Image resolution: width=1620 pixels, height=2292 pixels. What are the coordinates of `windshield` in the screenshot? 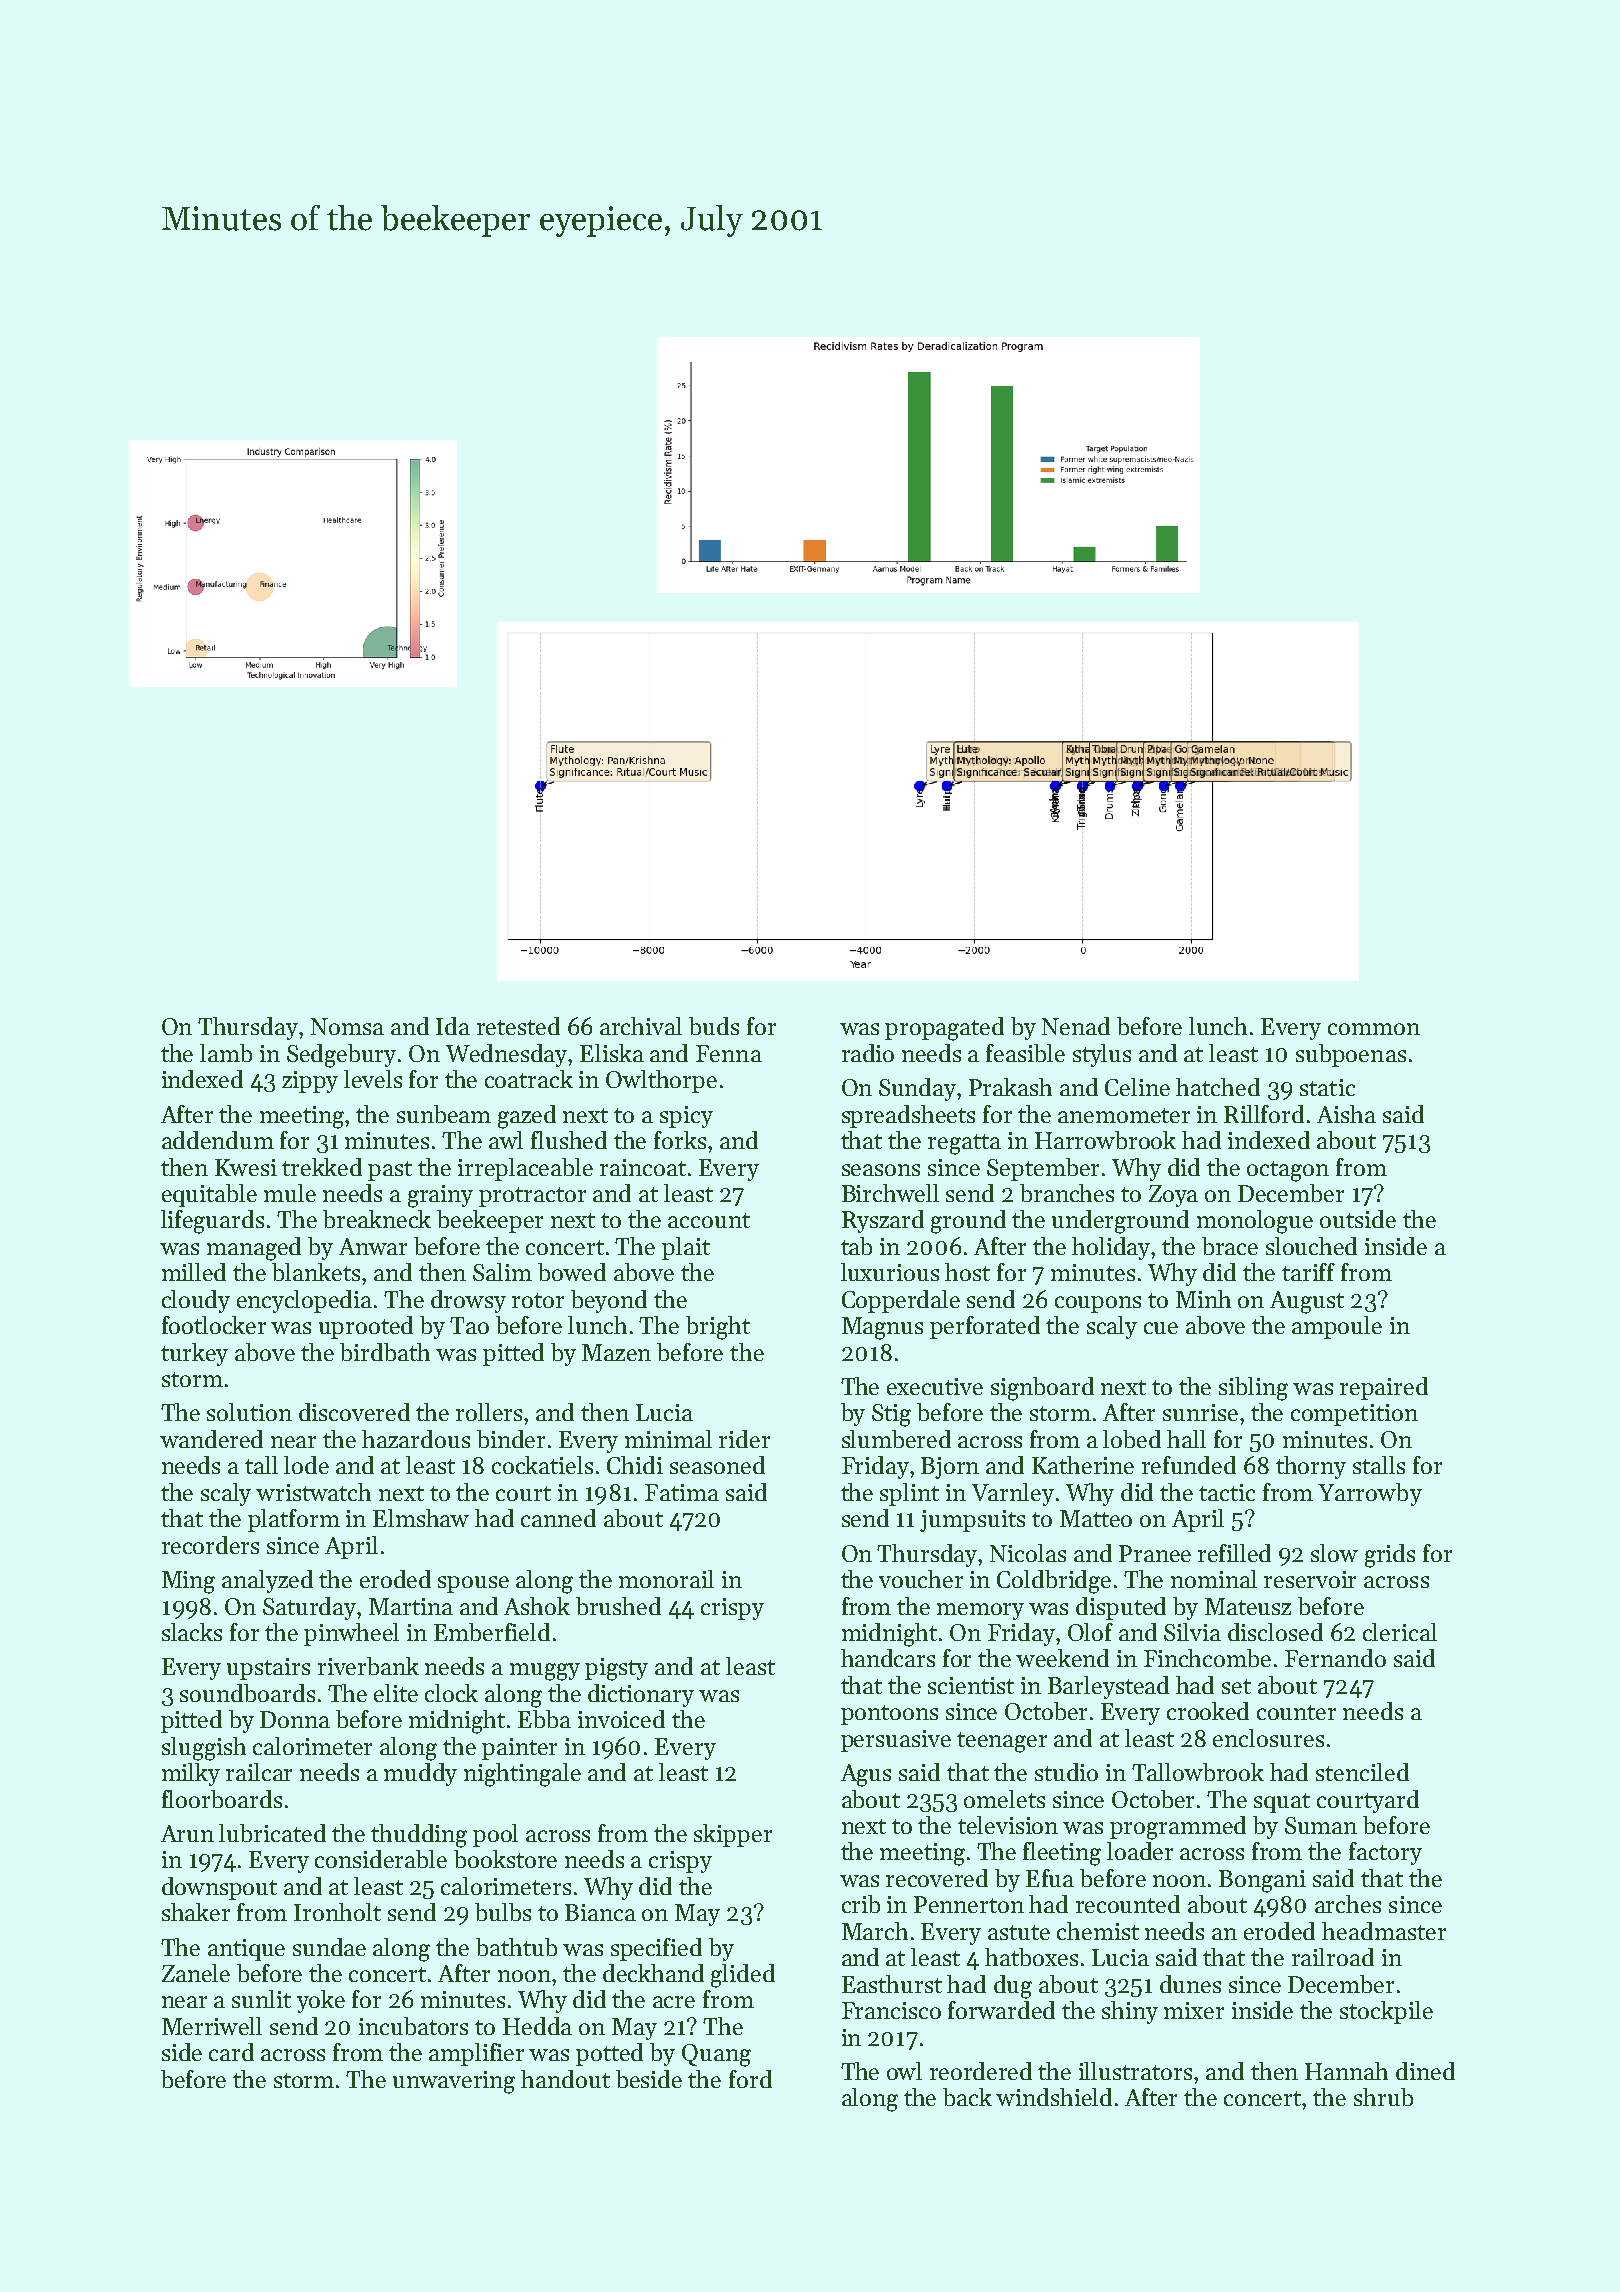 It's located at (1054, 2097).
